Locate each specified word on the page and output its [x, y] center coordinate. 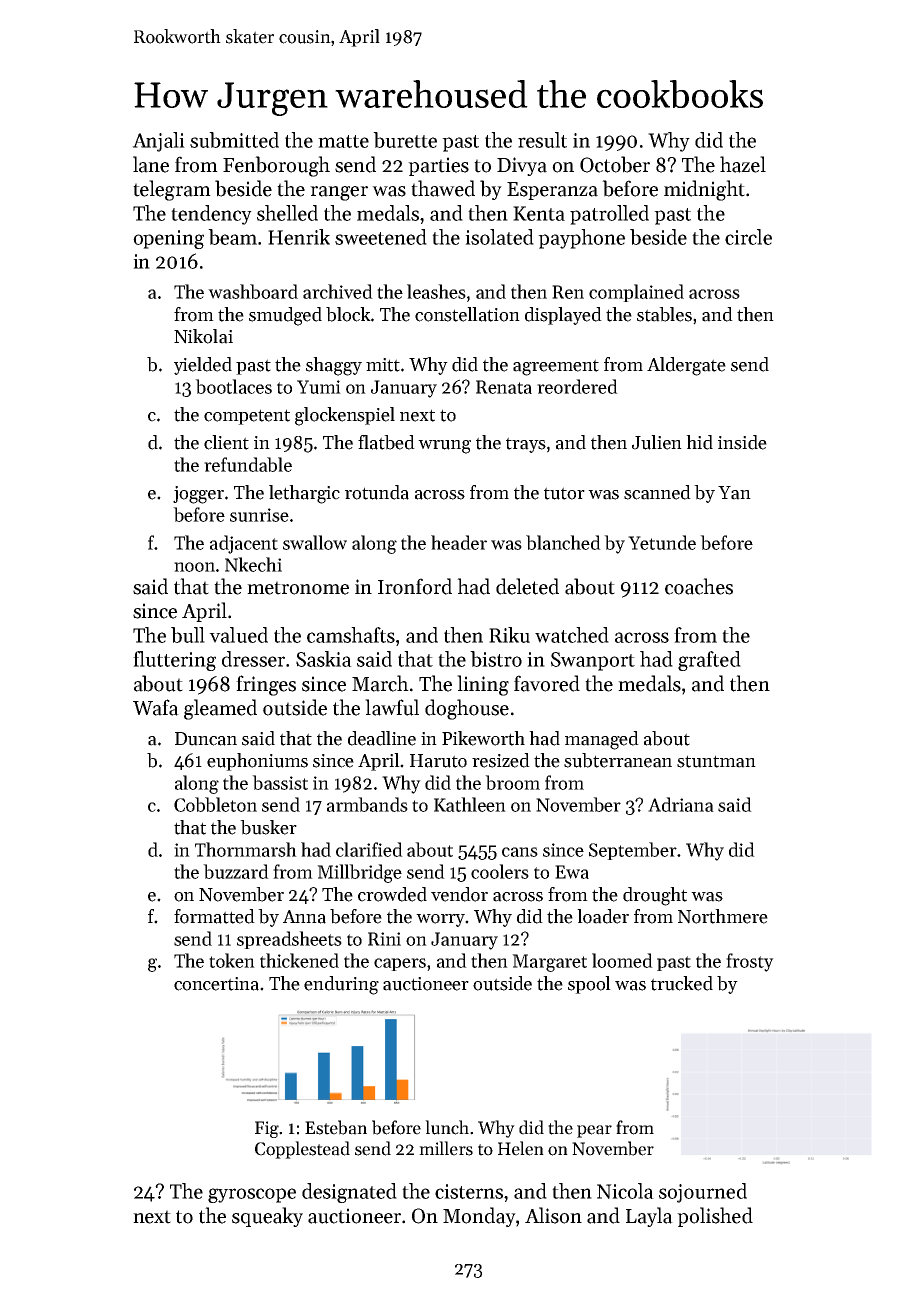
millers [446, 1148]
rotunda [377, 492]
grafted [709, 661]
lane [151, 164]
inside [742, 442]
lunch [447, 1127]
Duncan [206, 739]
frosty [750, 962]
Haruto [438, 761]
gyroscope [252, 1195]
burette [405, 140]
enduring [341, 985]
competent [247, 417]
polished [715, 1217]
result [542, 140]
